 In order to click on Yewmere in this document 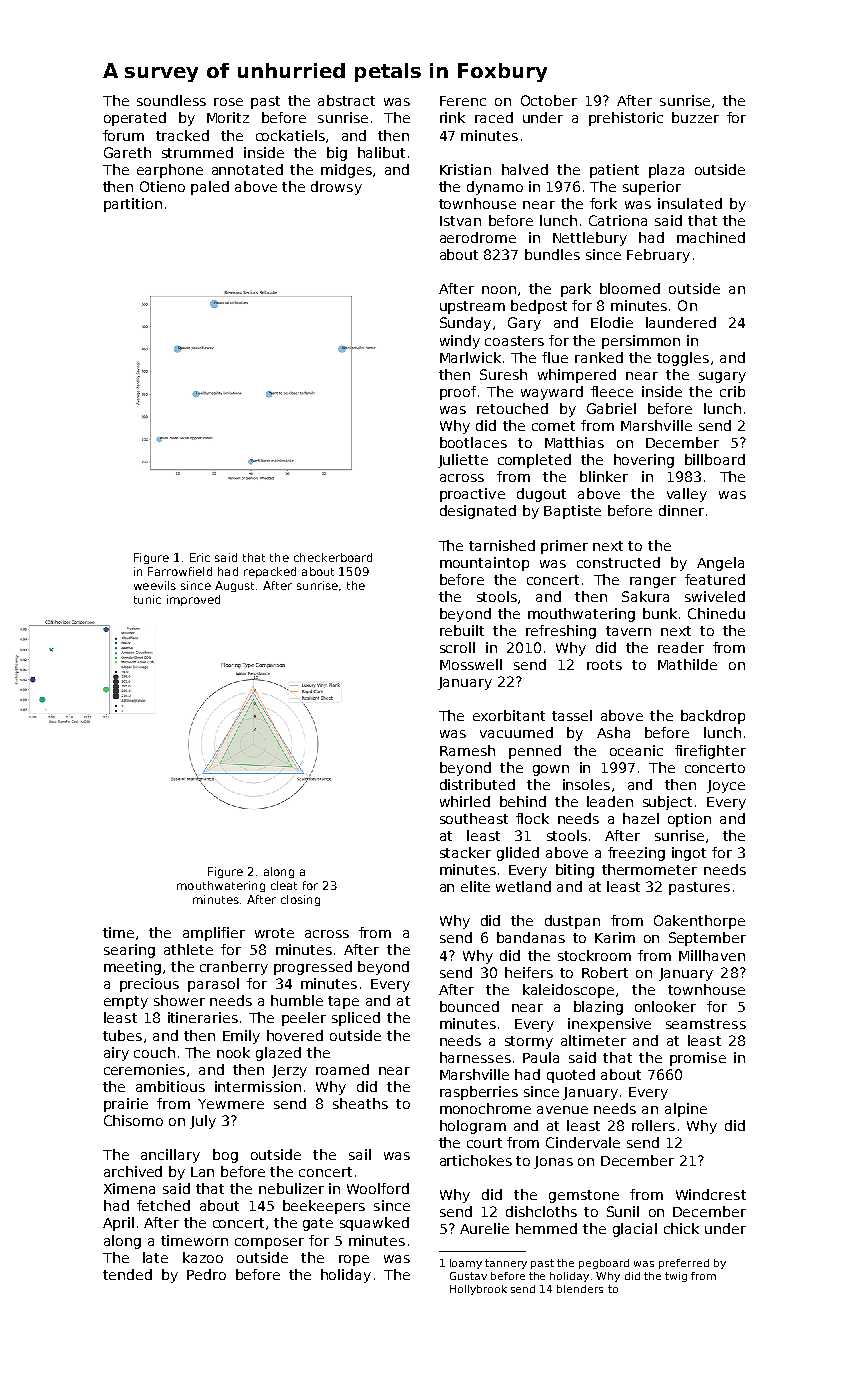, I will do `click(231, 1104)`.
